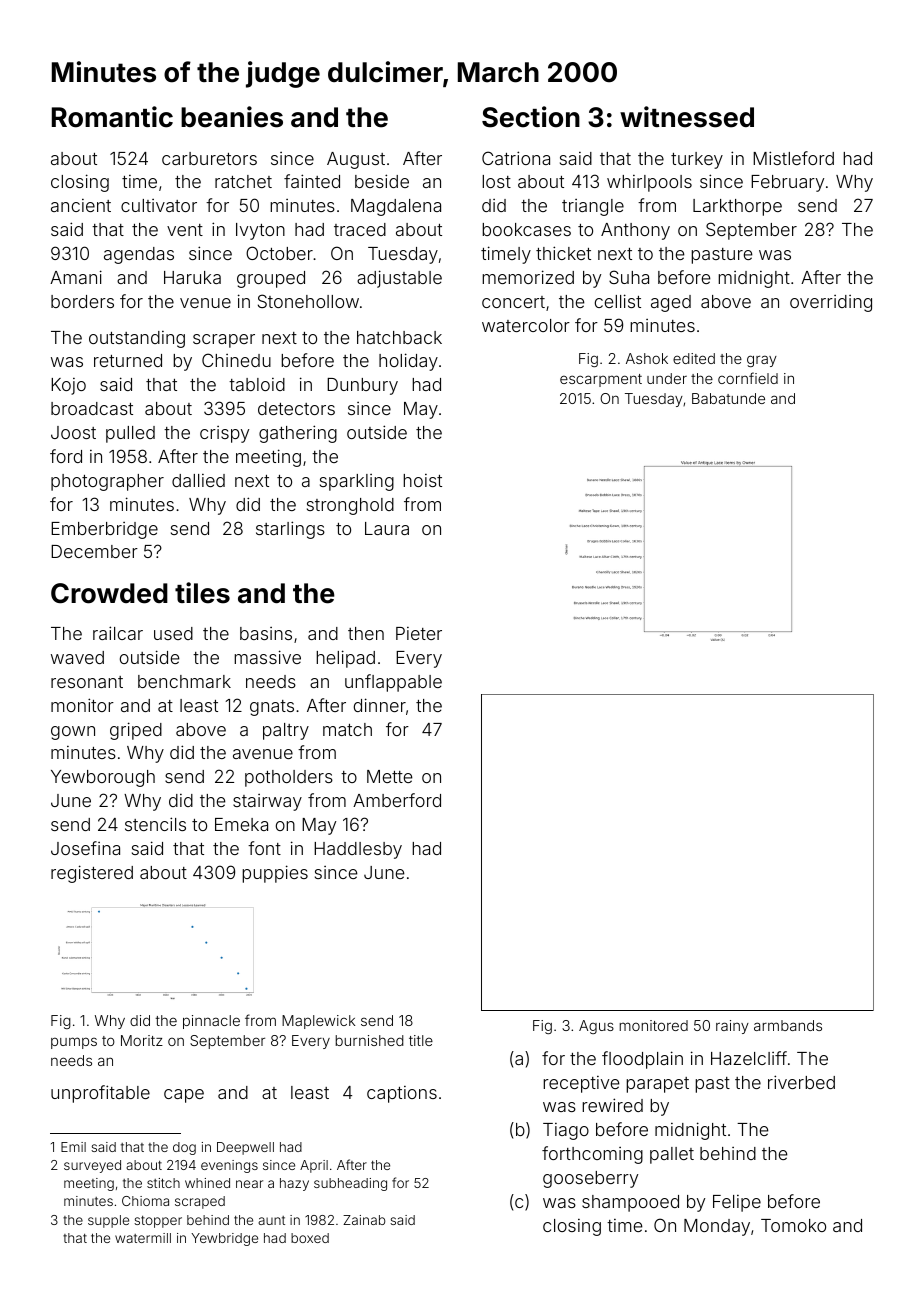 This document has width=924, height=1314. Describe the element at coordinates (112, 117) in the document. I see `Romantic` at that location.
